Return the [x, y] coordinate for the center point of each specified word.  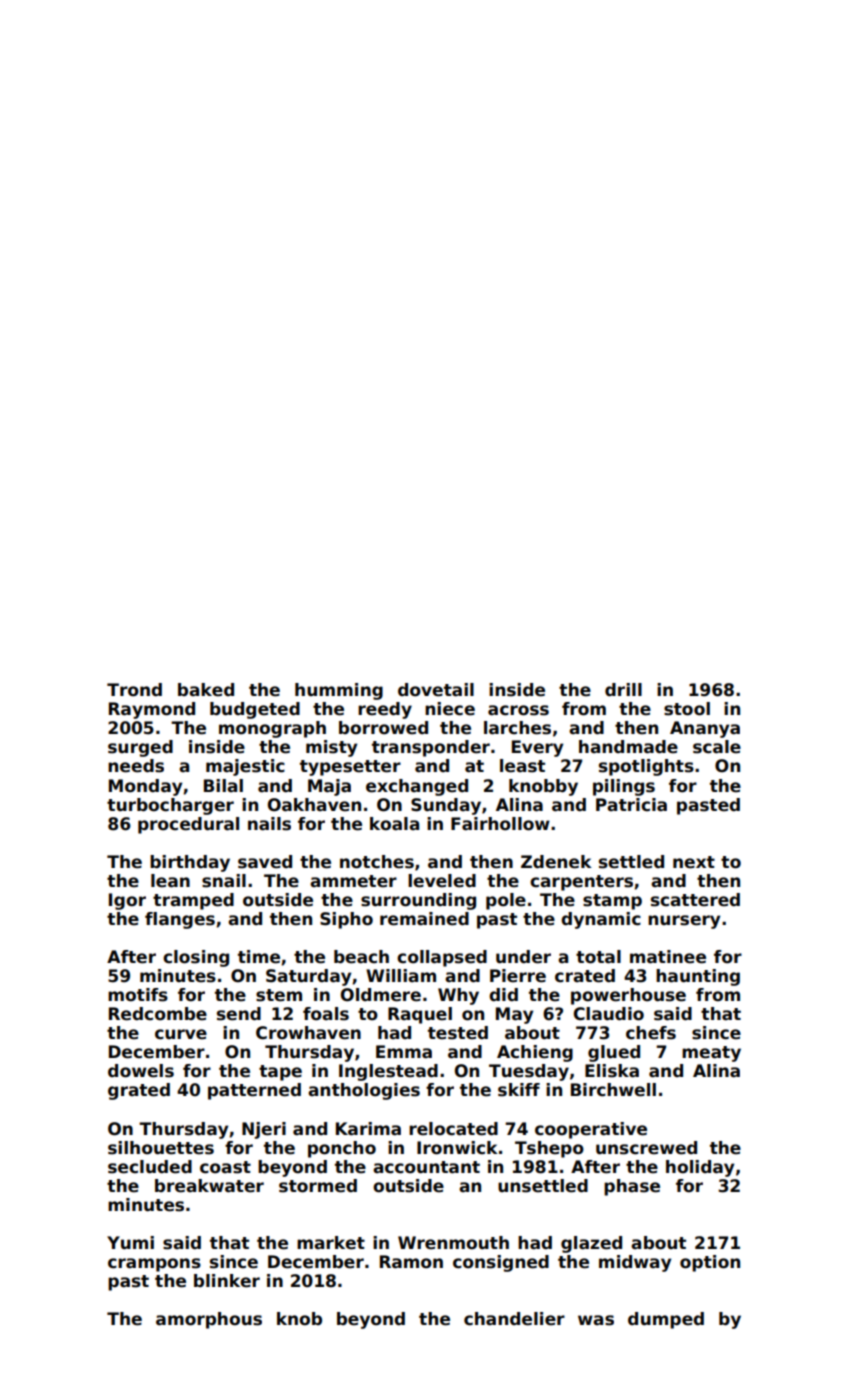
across [518, 710]
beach [361, 957]
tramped [193, 901]
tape [280, 1073]
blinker [227, 1281]
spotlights [646, 767]
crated [585, 976]
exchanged [417, 787]
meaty [711, 1054]
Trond [134, 690]
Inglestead [388, 1072]
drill [623, 690]
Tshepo [549, 1149]
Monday [145, 787]
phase [632, 1187]
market [331, 1243]
